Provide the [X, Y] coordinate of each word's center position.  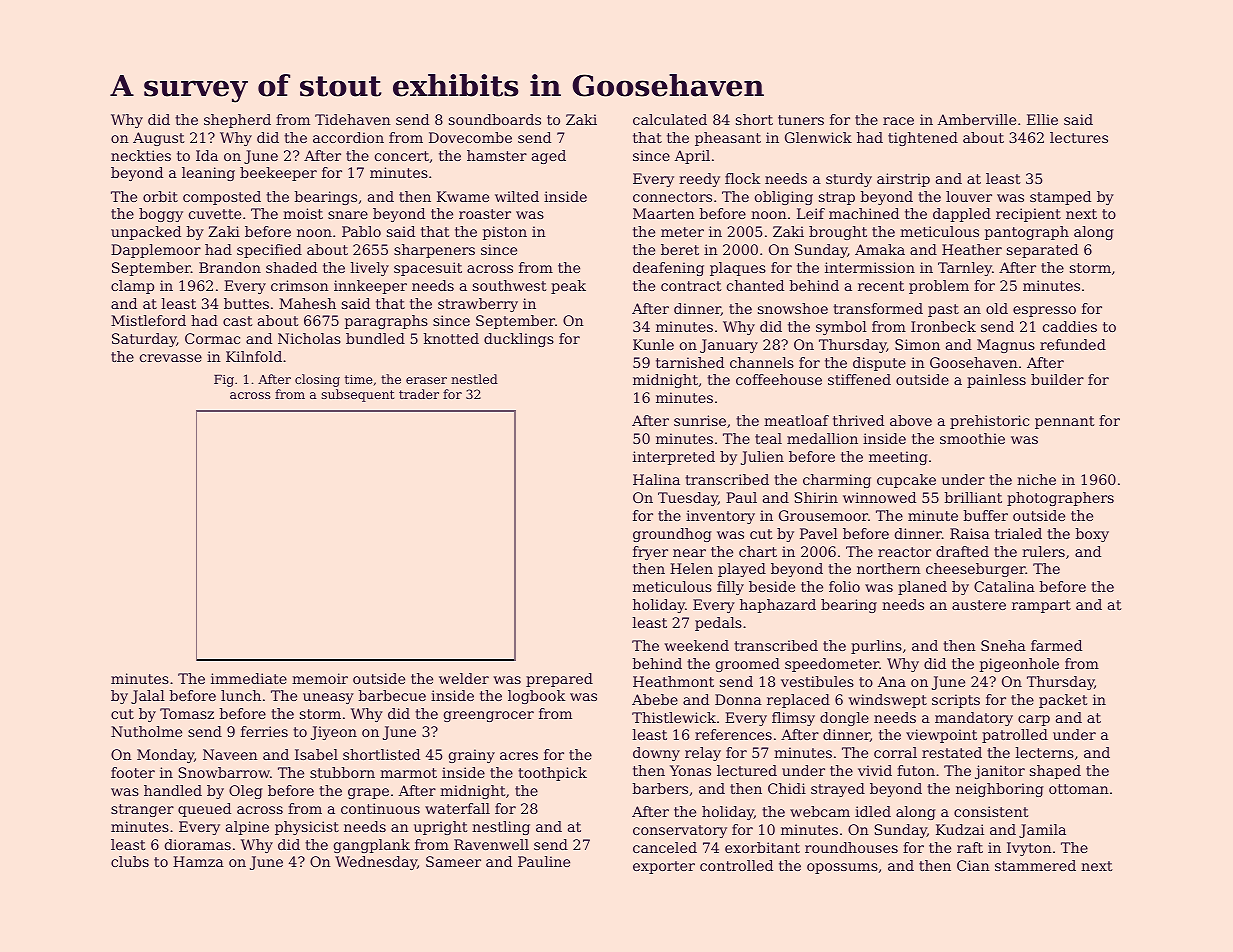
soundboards [495, 119]
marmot [408, 773]
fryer [650, 553]
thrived [858, 420]
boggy [161, 215]
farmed [1056, 645]
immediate [249, 678]
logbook [536, 697]
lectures [1079, 137]
